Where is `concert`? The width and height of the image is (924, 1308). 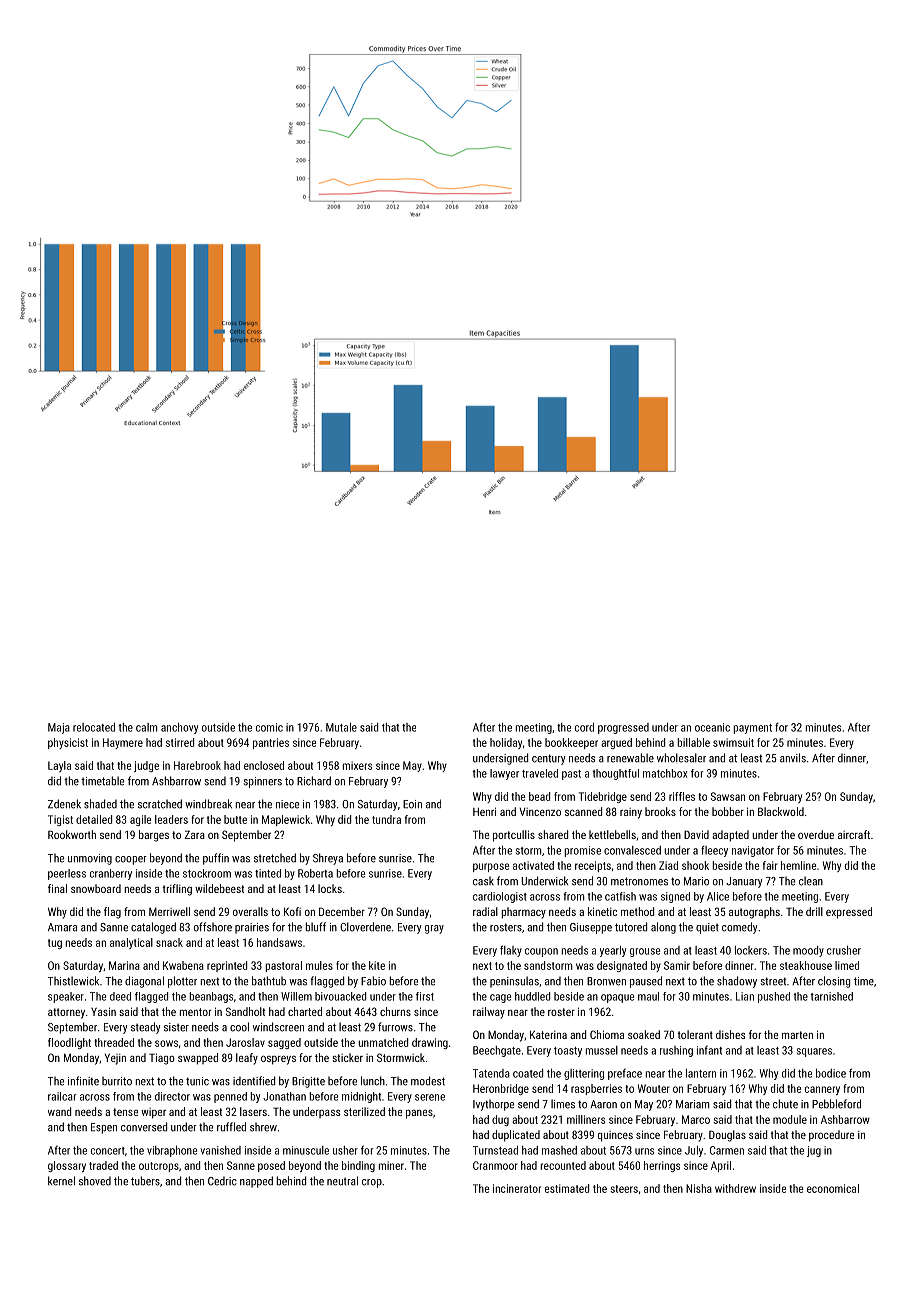
concert is located at coordinates (108, 1151).
